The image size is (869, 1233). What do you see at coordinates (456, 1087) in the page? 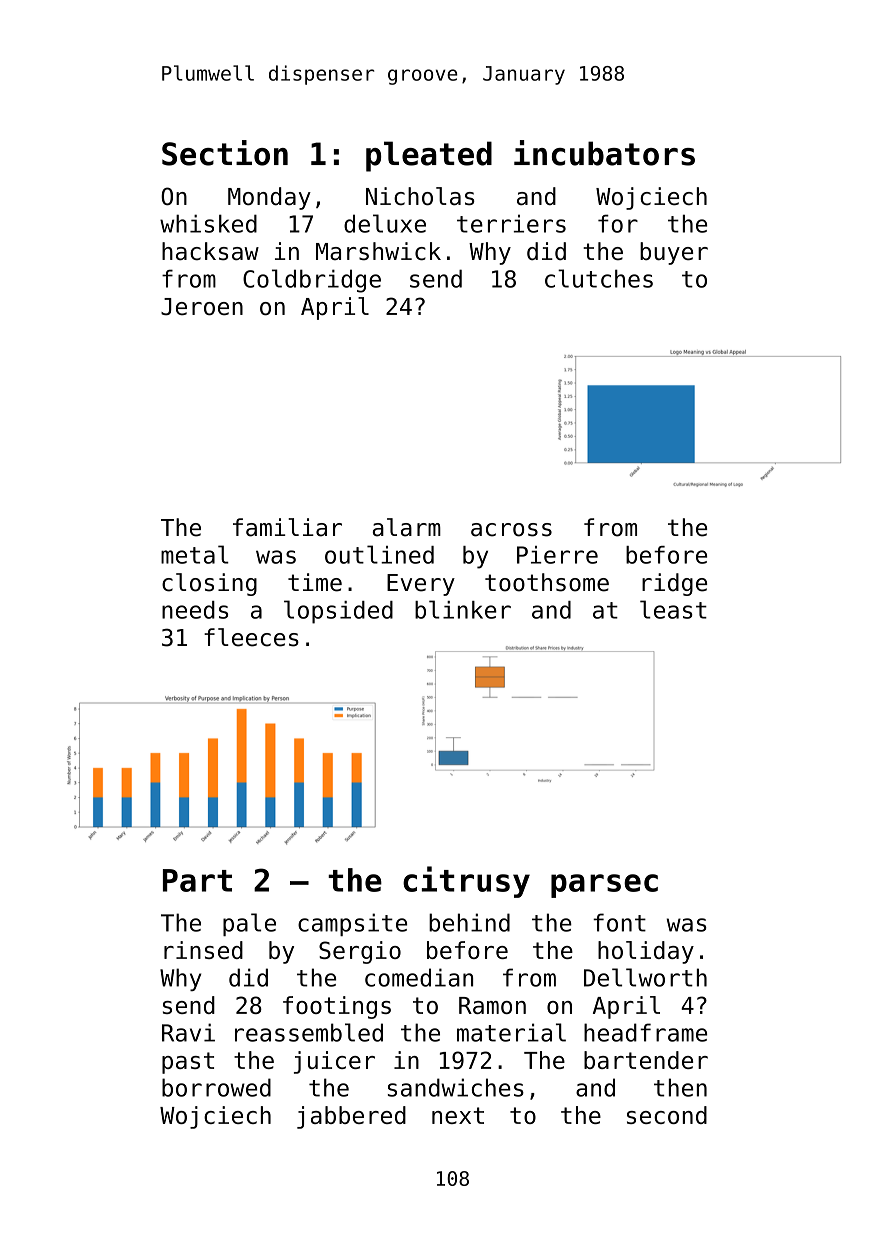
I see `sandwiches` at bounding box center [456, 1087].
